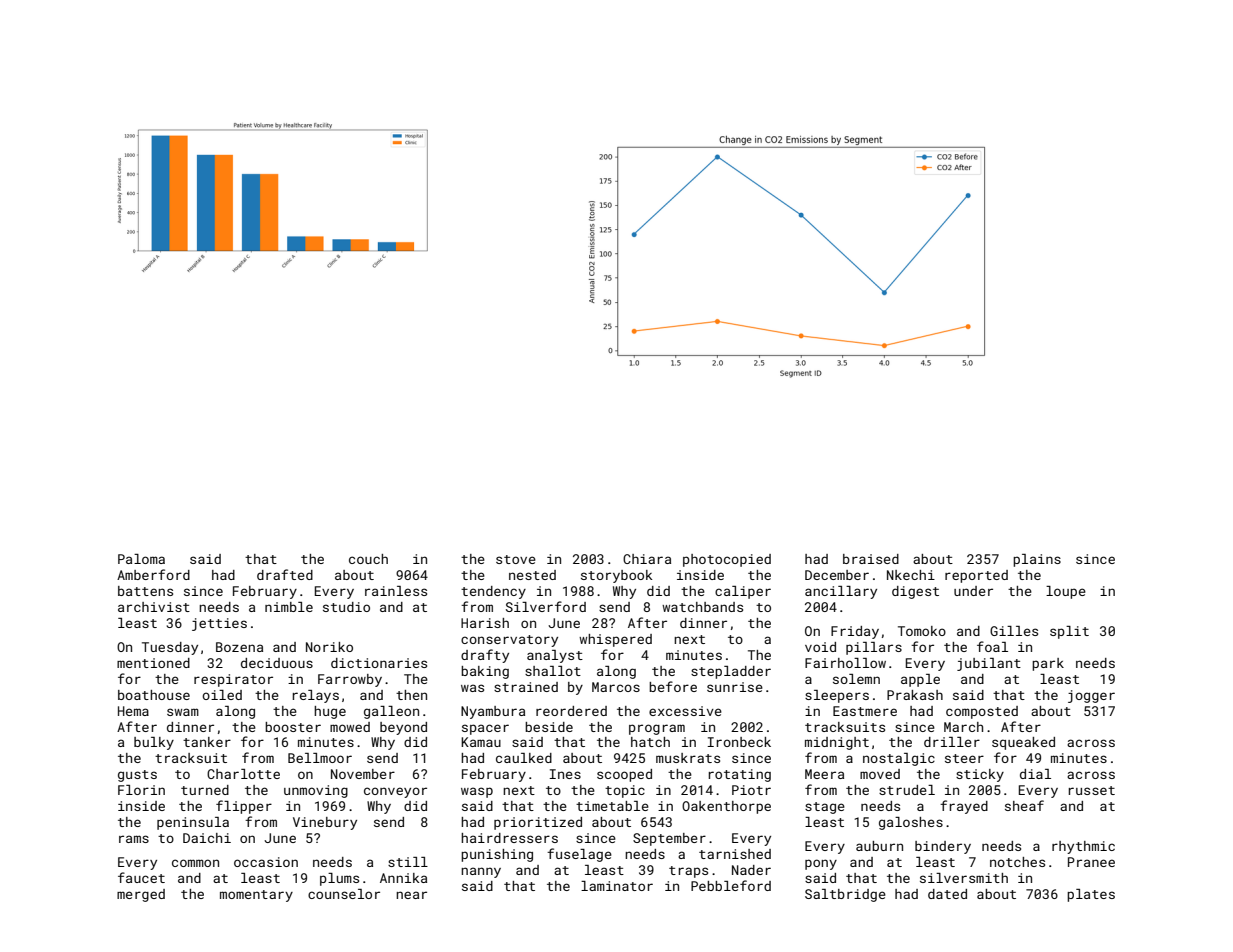 The image size is (1233, 952). I want to click on Charlotte, so click(243, 774).
